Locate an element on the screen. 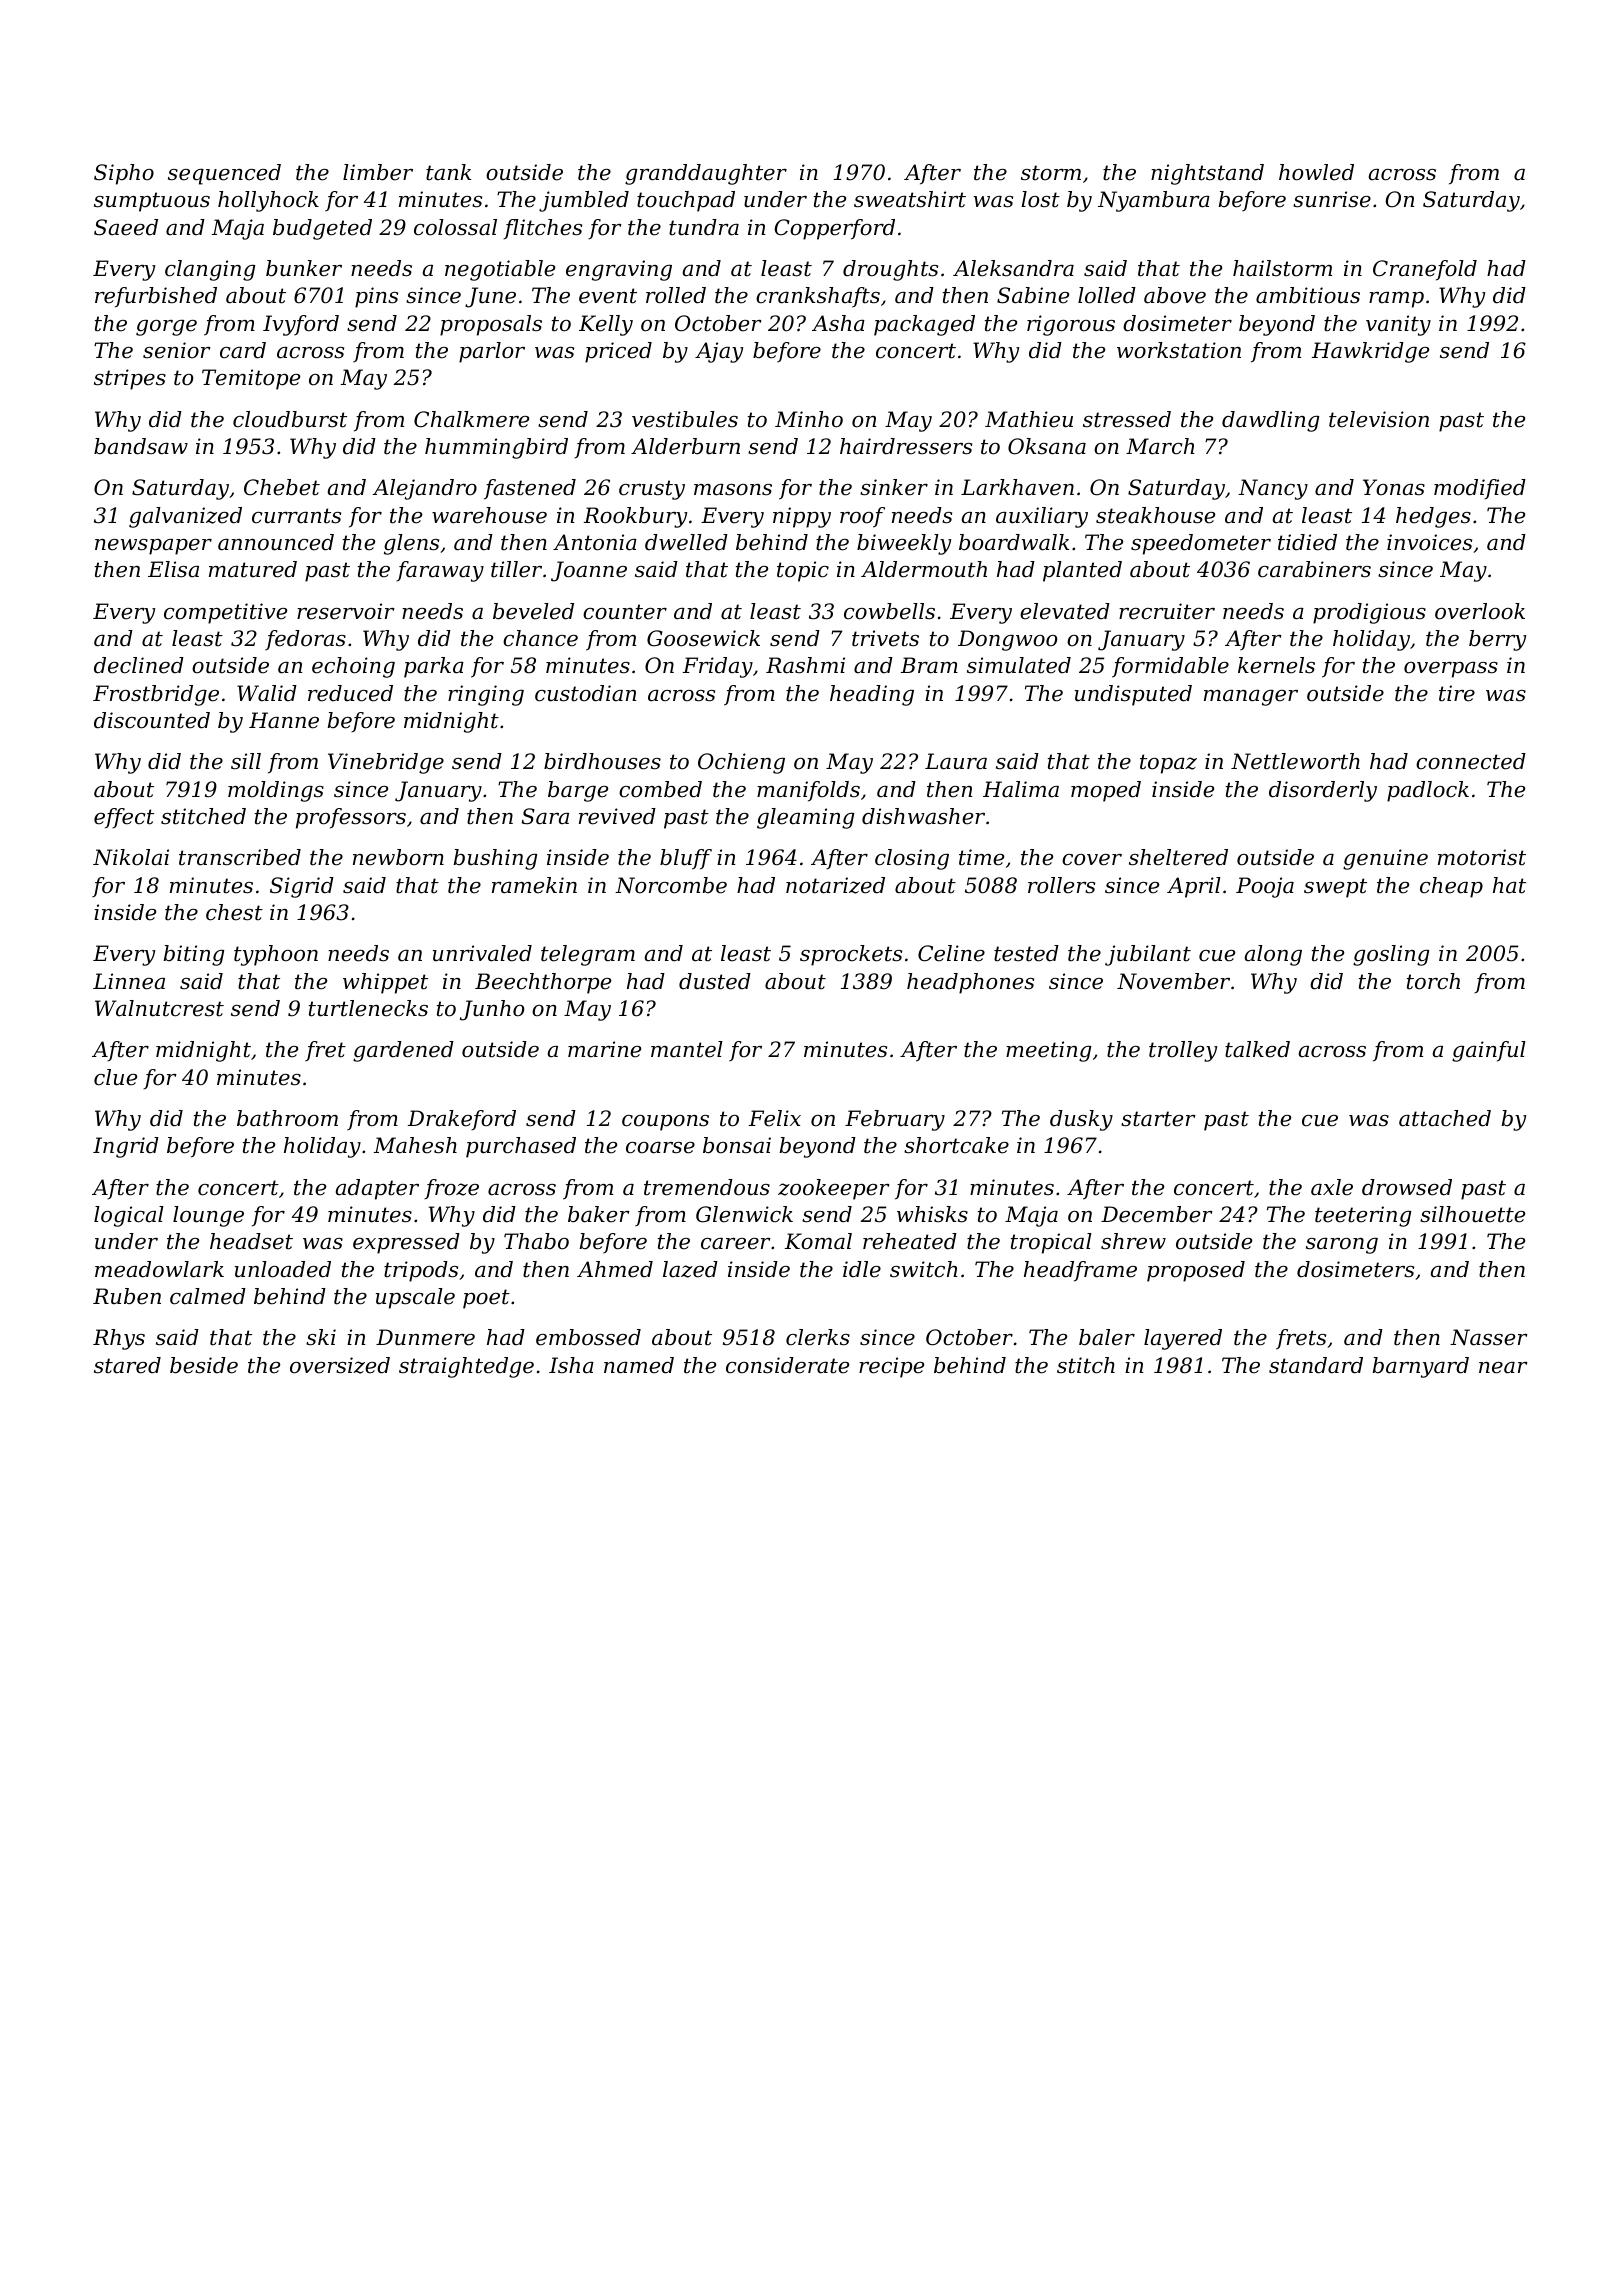 Image resolution: width=1620 pixels, height=2292 pixels. Friday is located at coordinates (718, 667).
